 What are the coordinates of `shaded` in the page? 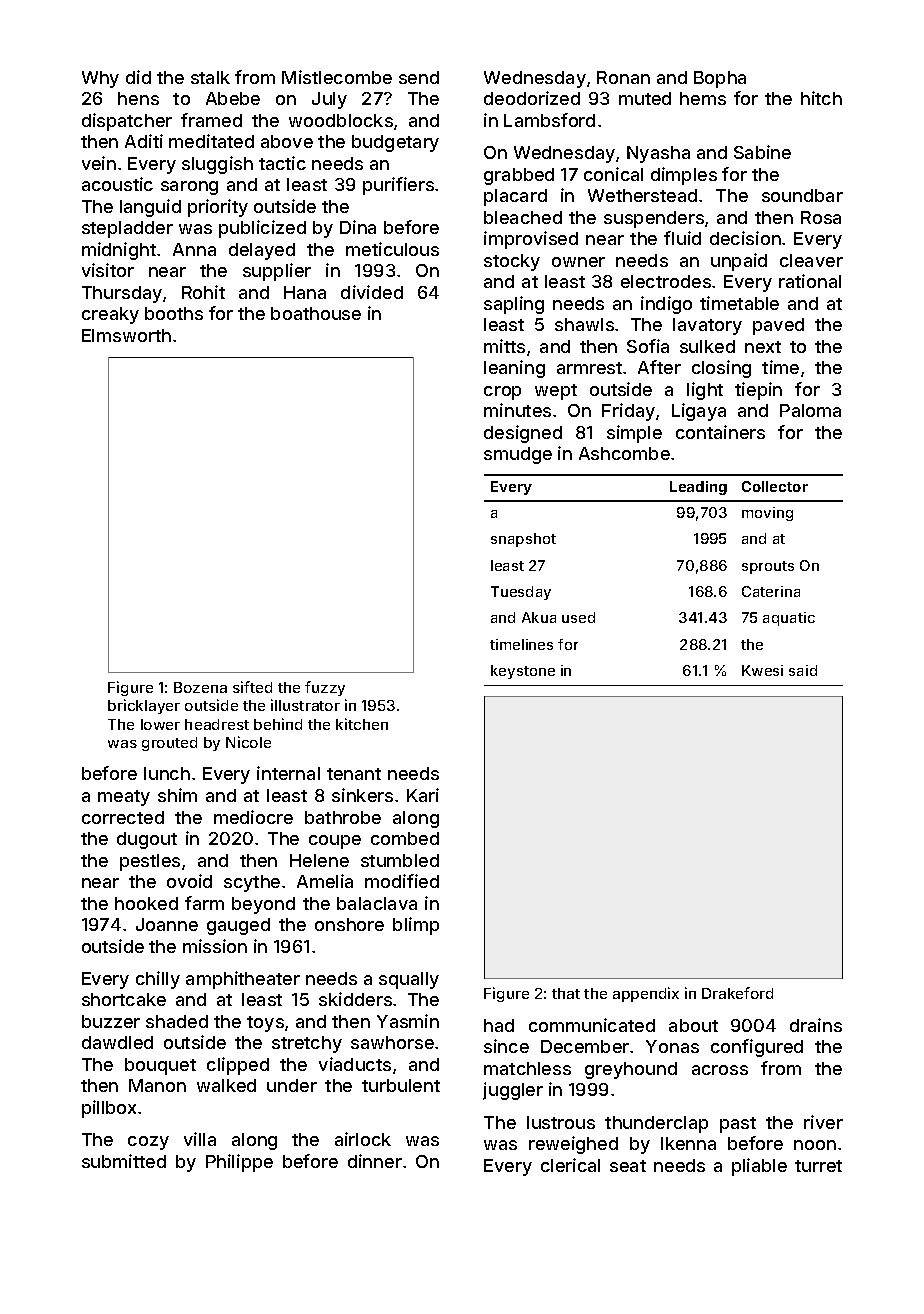 It's located at (177, 1021).
